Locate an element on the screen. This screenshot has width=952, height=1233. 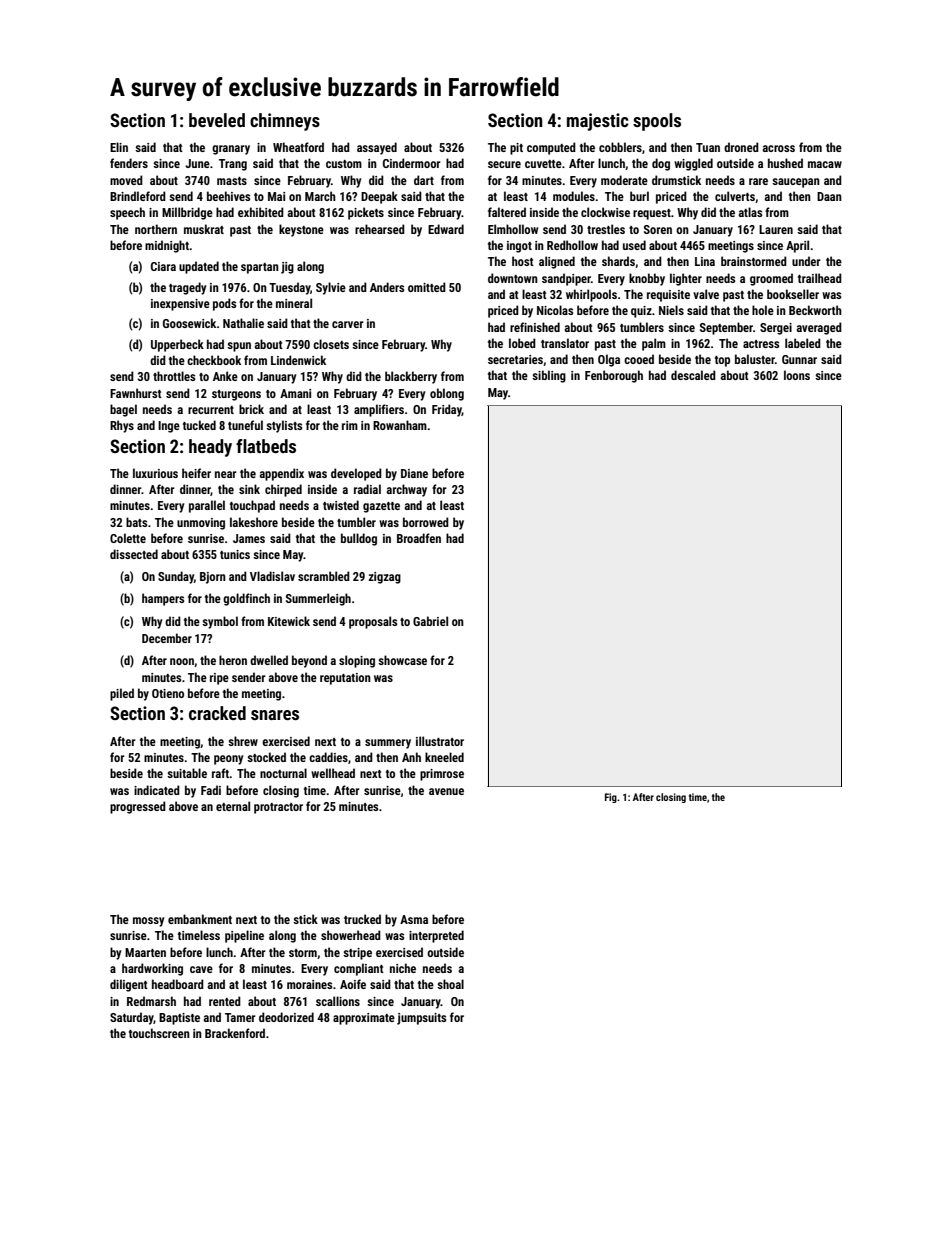
droned is located at coordinates (741, 147).
